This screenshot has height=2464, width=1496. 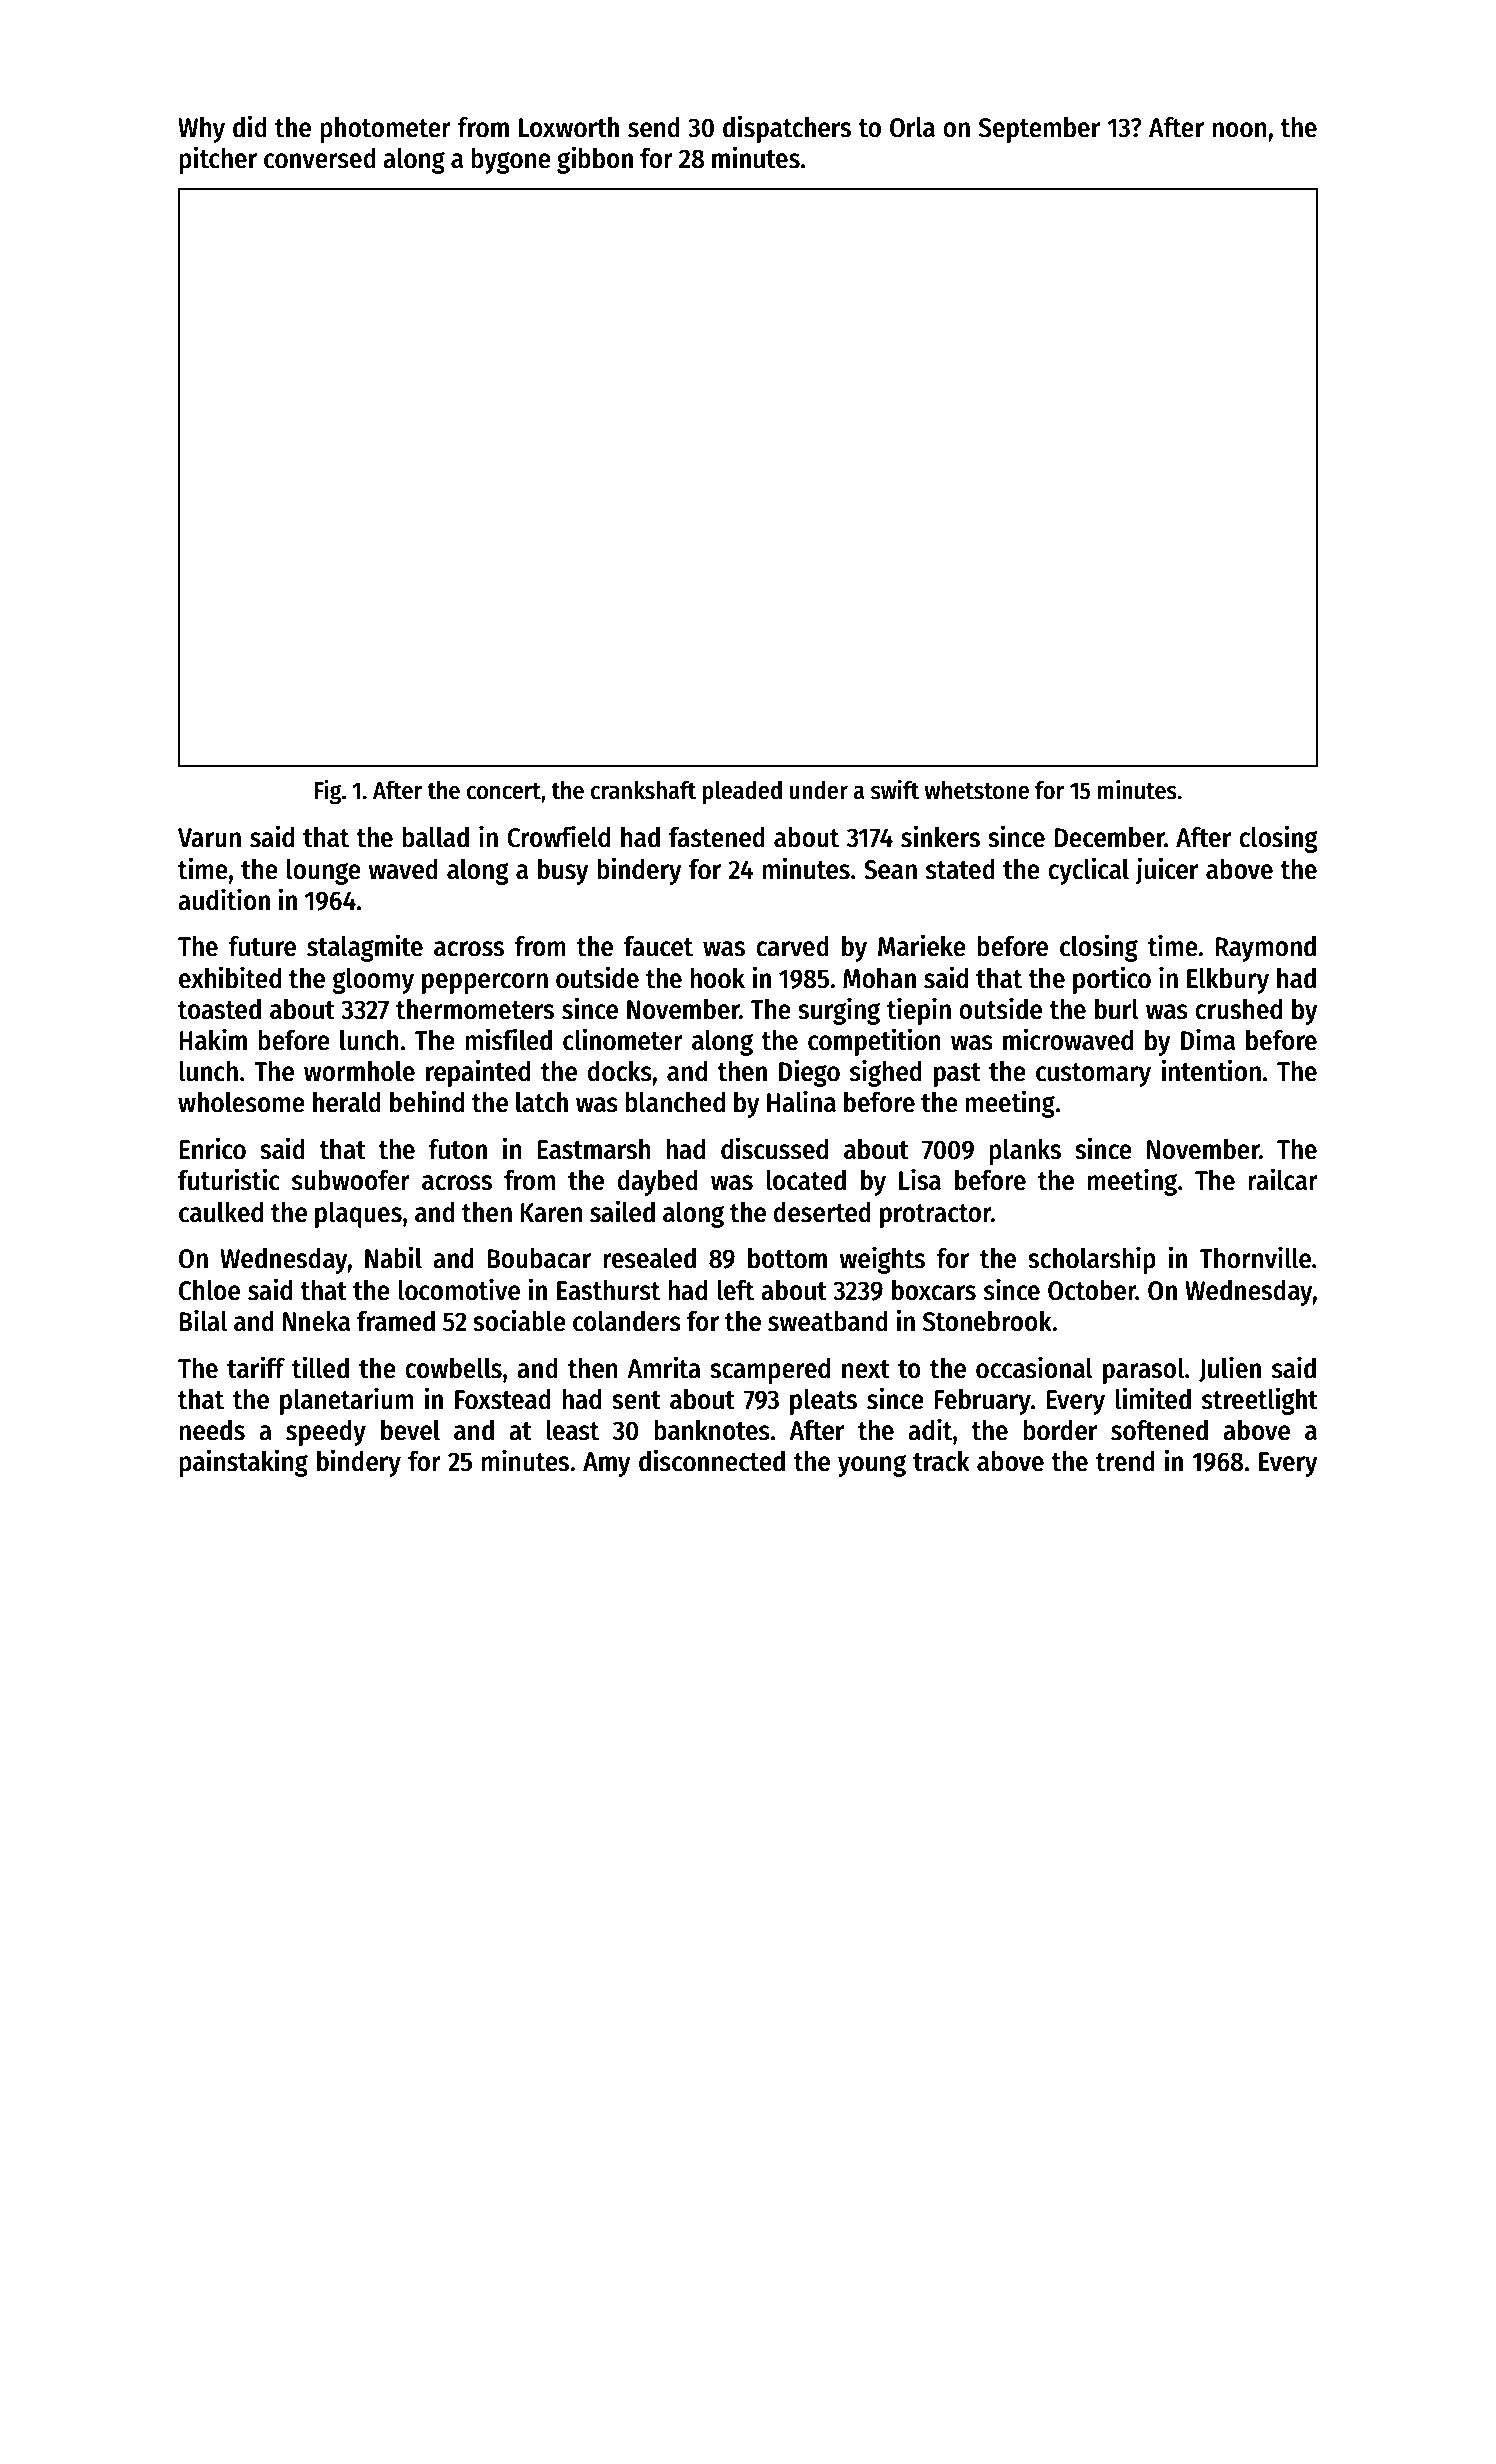 What do you see at coordinates (324, 872) in the screenshot?
I see `lounge` at bounding box center [324, 872].
